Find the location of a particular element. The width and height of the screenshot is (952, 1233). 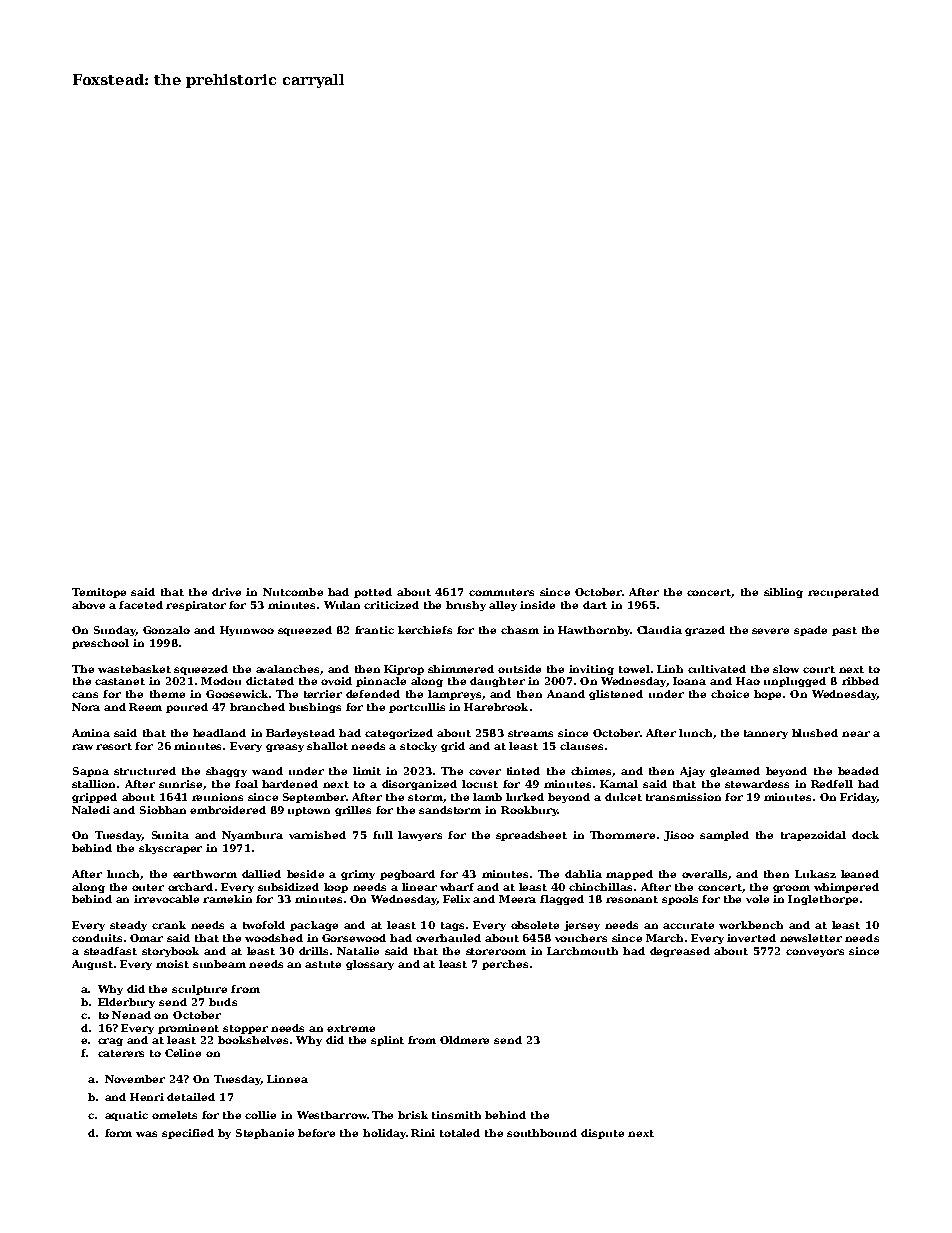

holiday is located at coordinates (384, 1134).
